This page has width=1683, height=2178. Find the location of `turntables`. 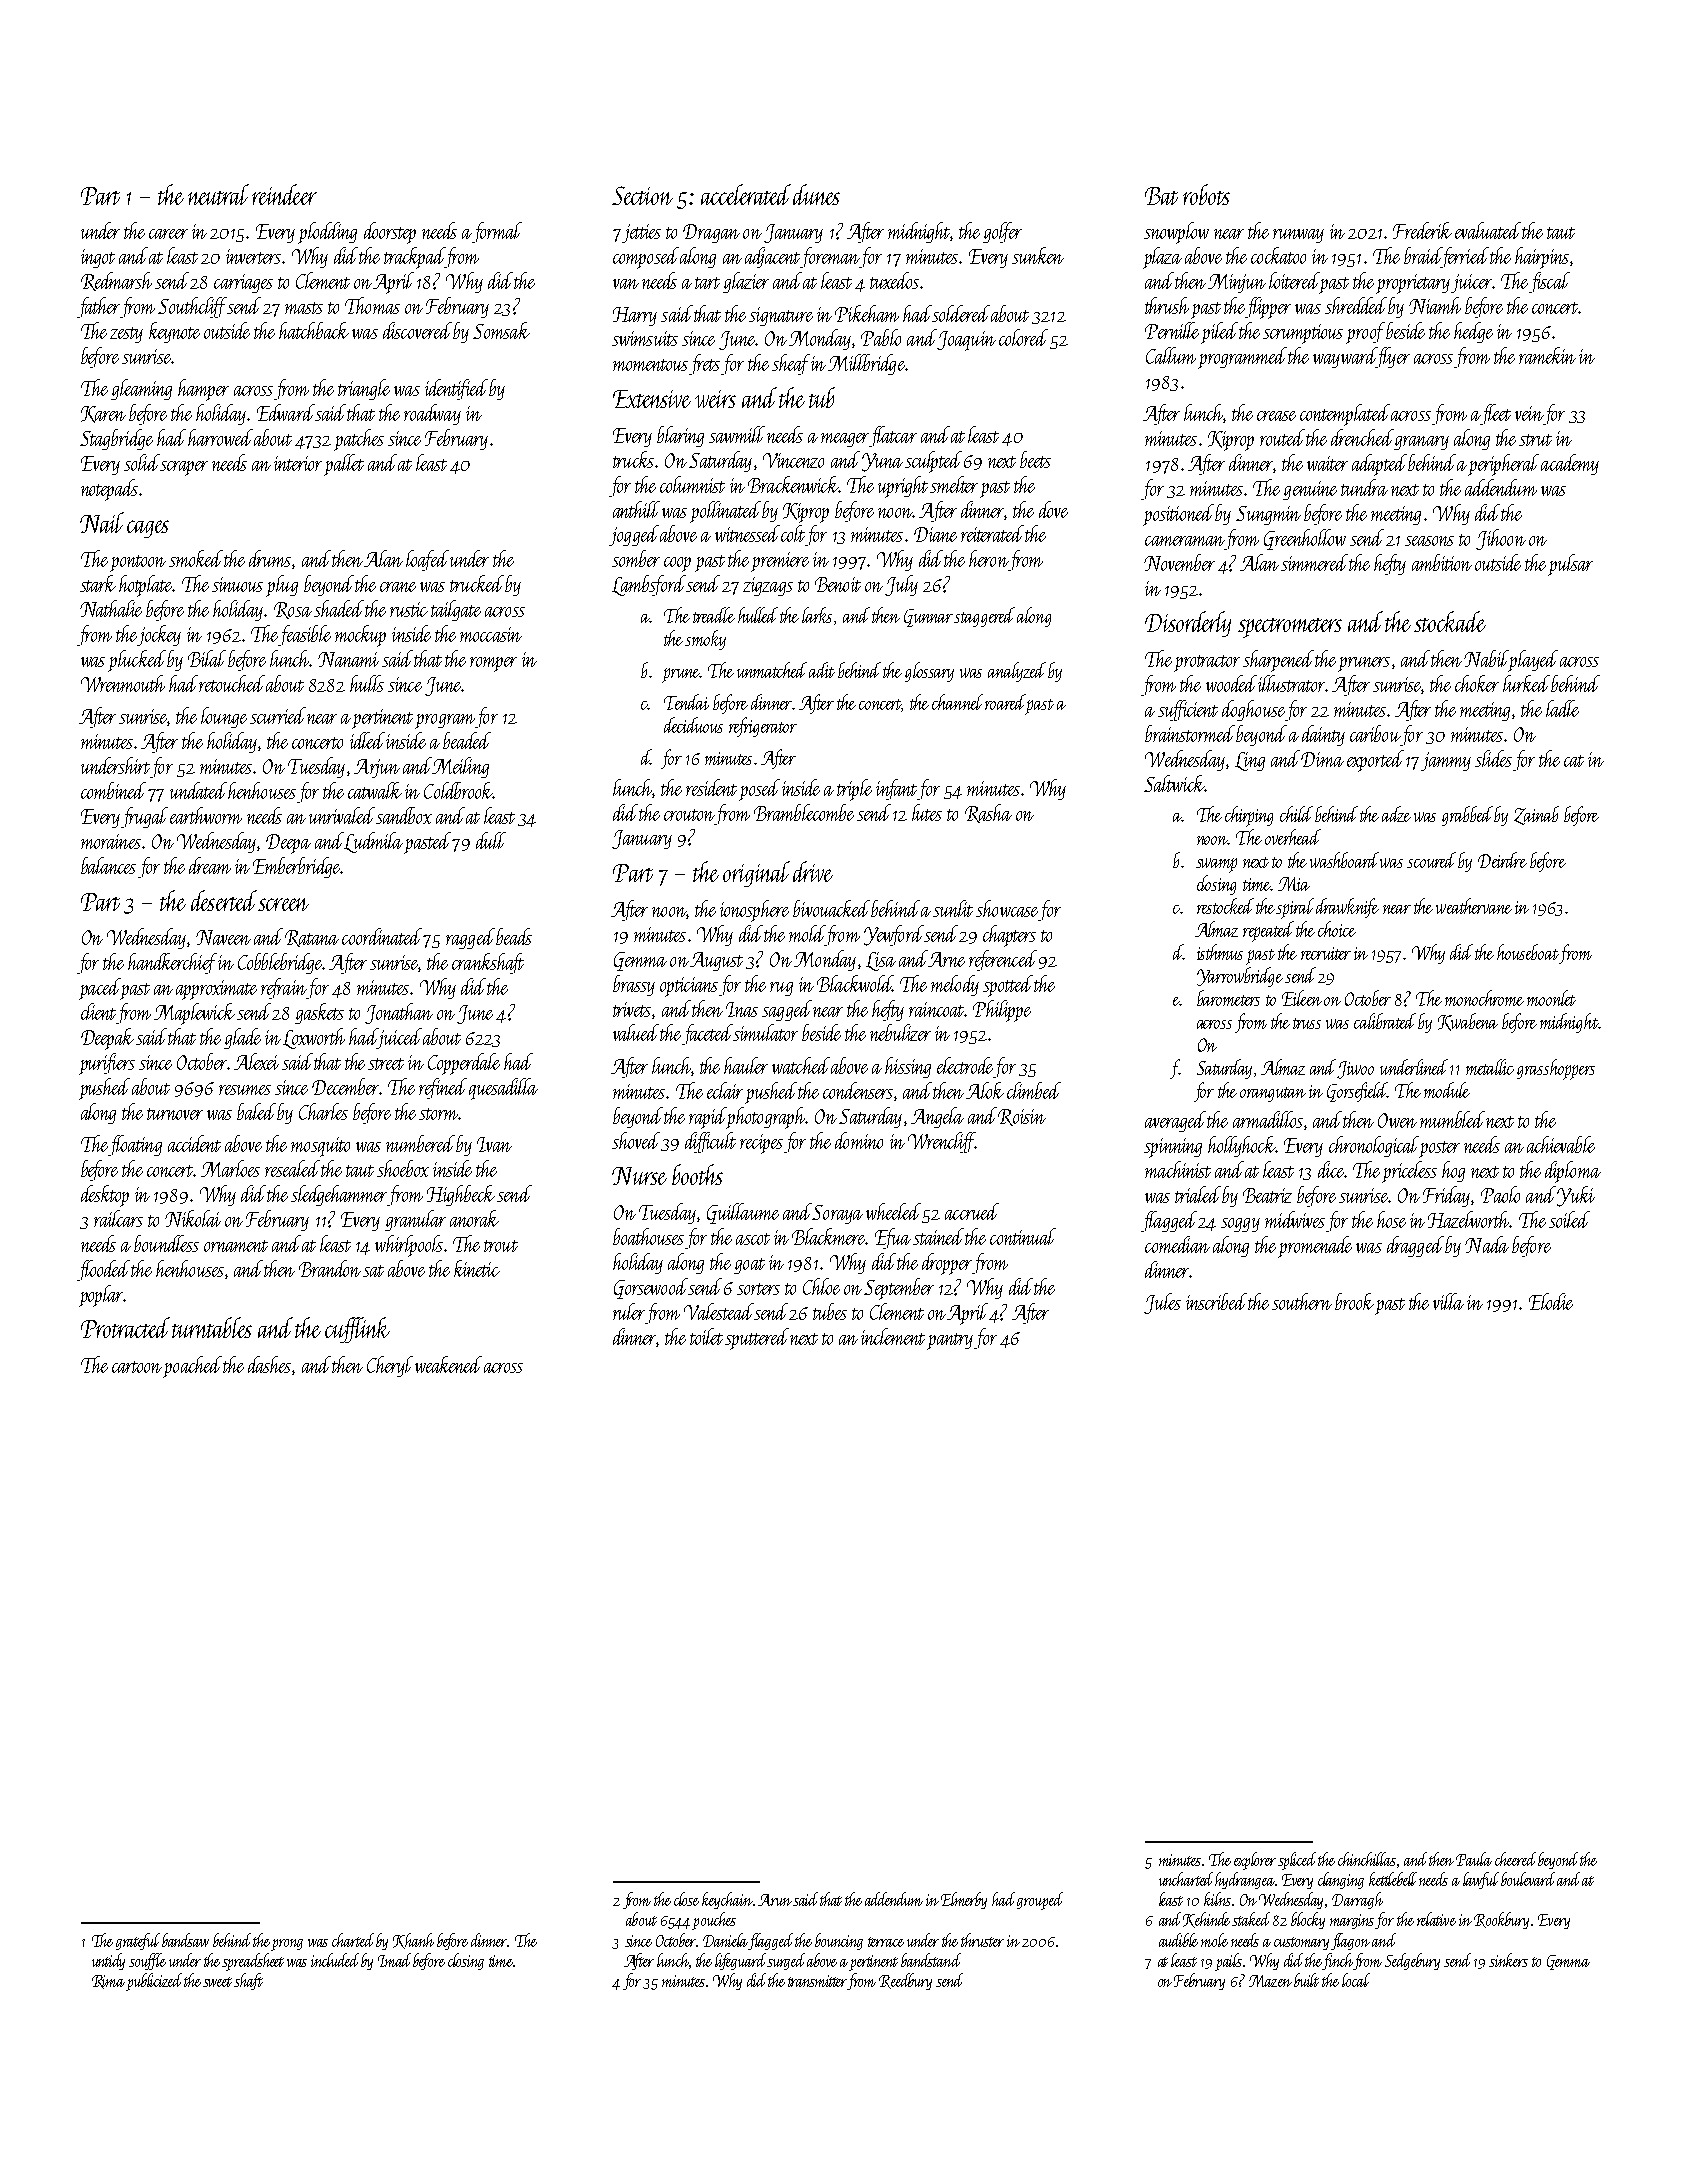

turntables is located at coordinates (212, 1327).
